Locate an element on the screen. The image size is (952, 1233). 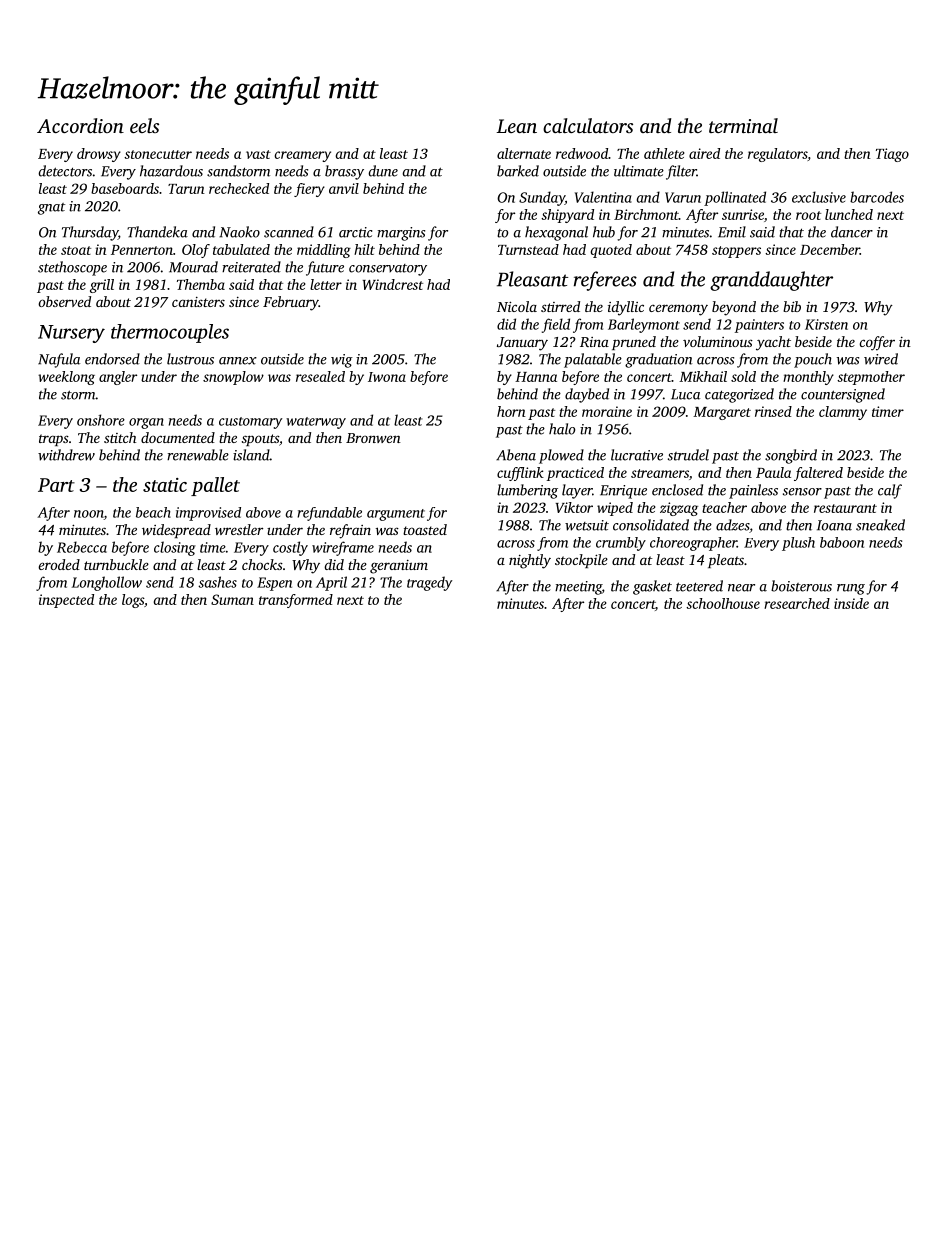
detectors is located at coordinates (65, 171).
